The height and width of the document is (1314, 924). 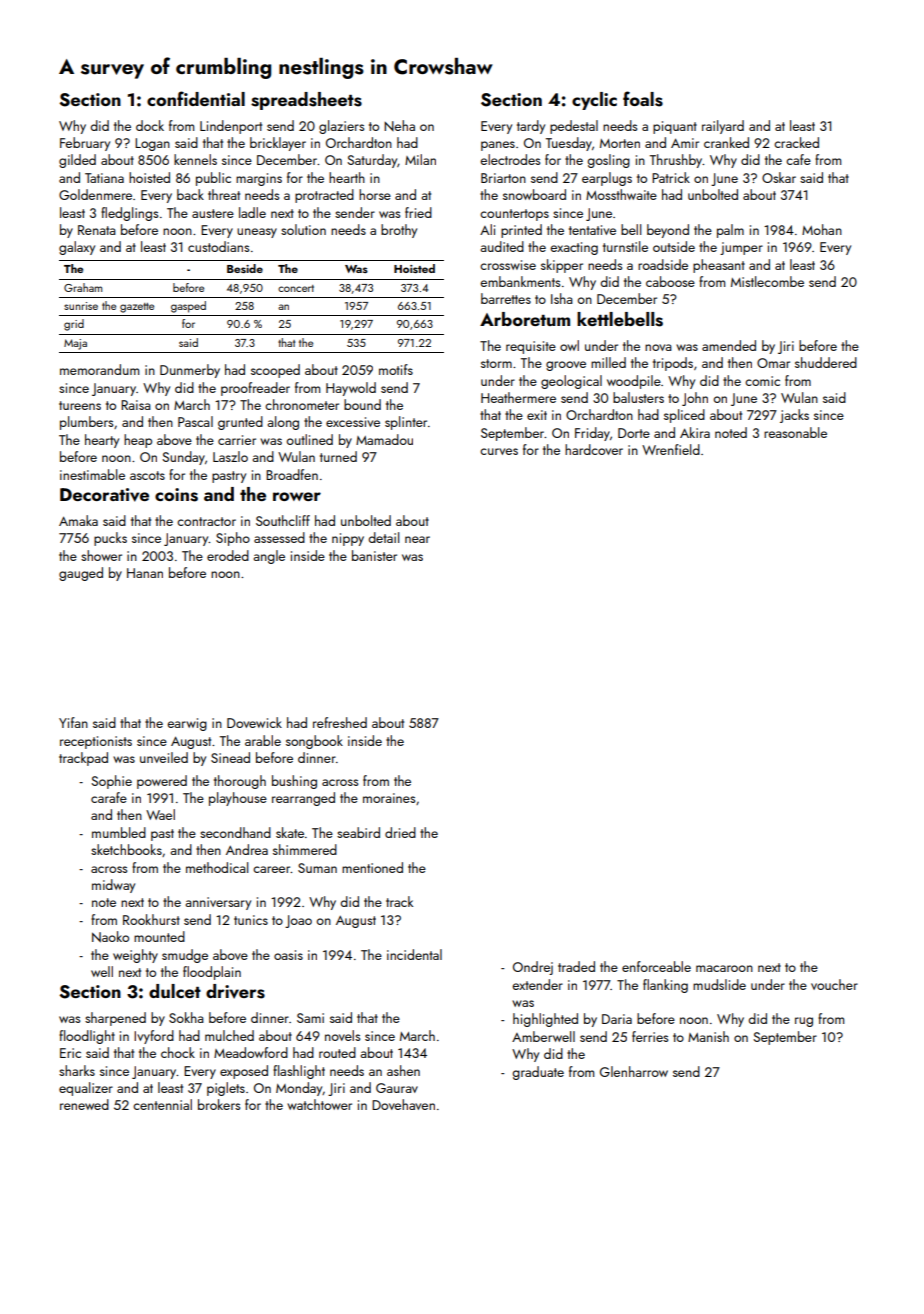 What do you see at coordinates (306, 101) in the document?
I see `spreadsheets` at bounding box center [306, 101].
